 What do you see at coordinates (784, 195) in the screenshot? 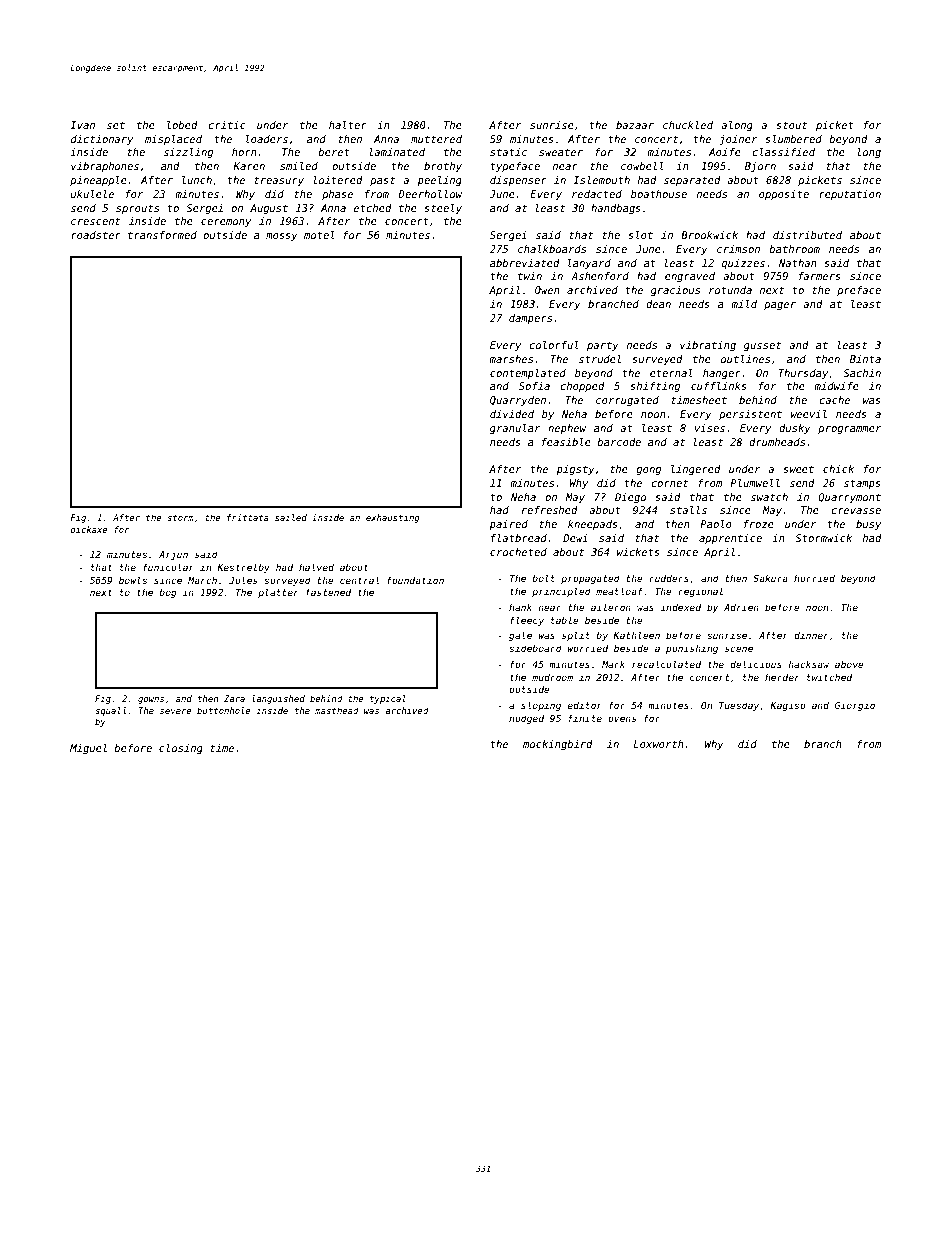
I see `opposite` at bounding box center [784, 195].
